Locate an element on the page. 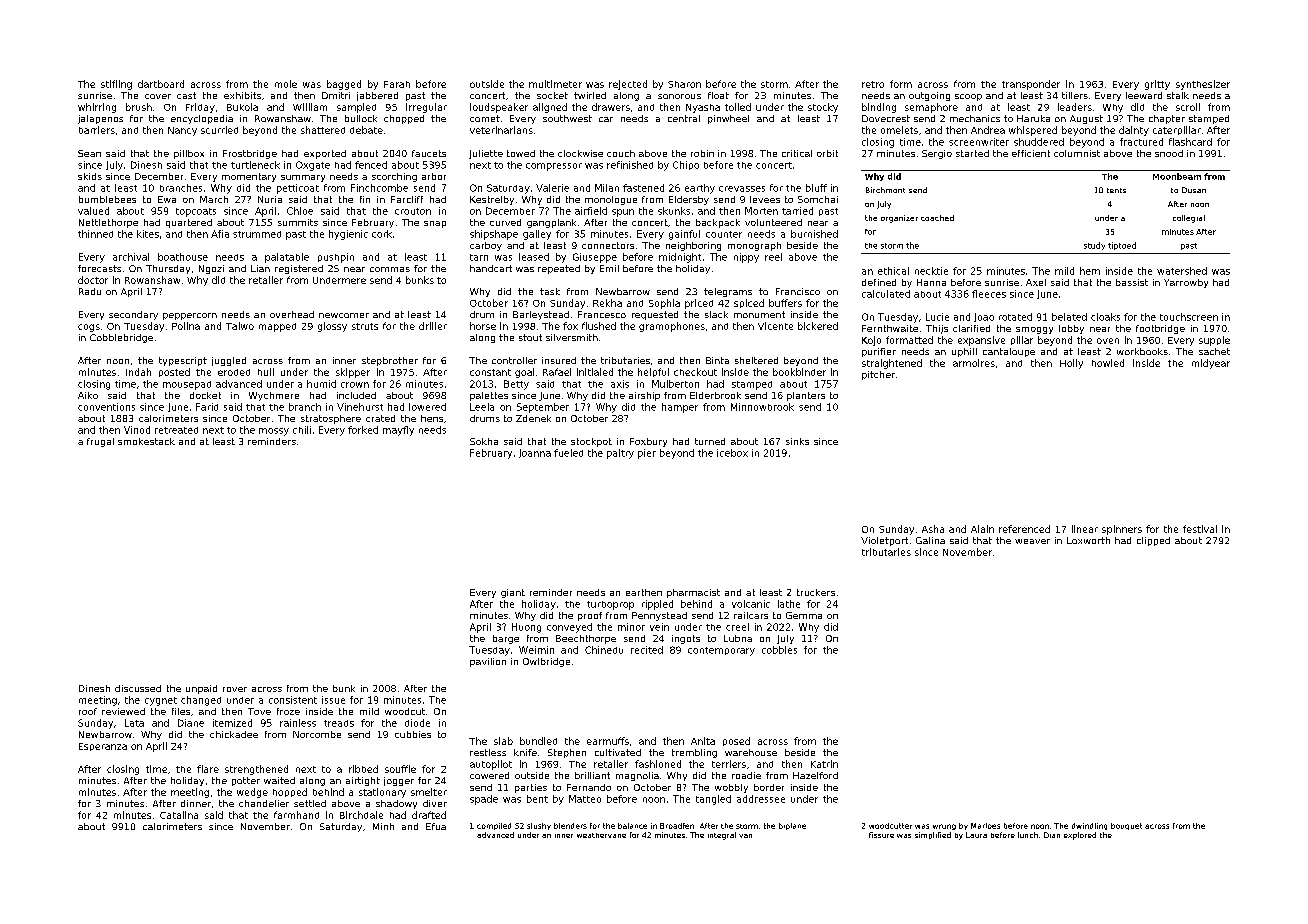 This document has height=924, width=1308. farmhand is located at coordinates (296, 815).
